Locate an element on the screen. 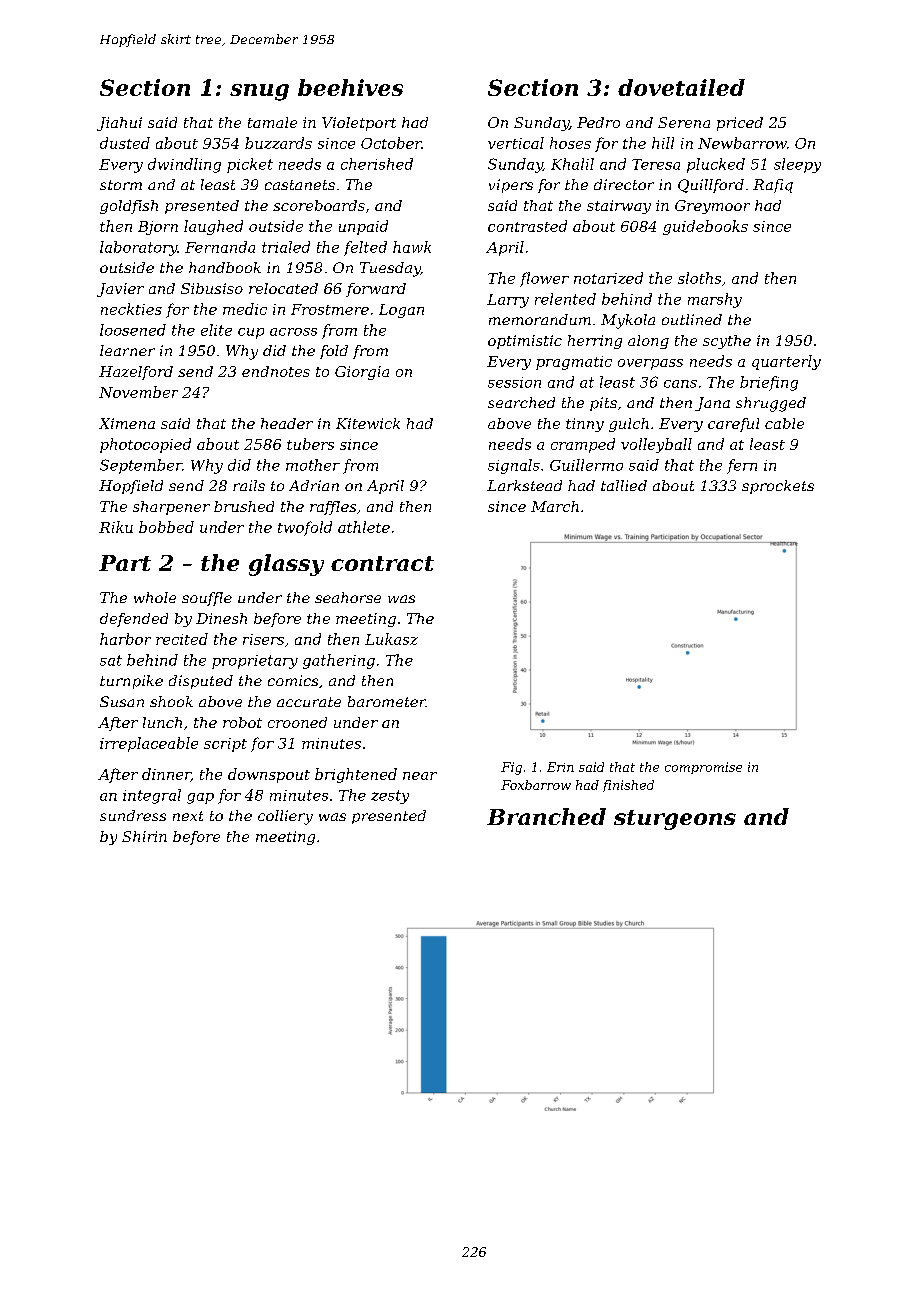  dovetailed is located at coordinates (681, 87).
